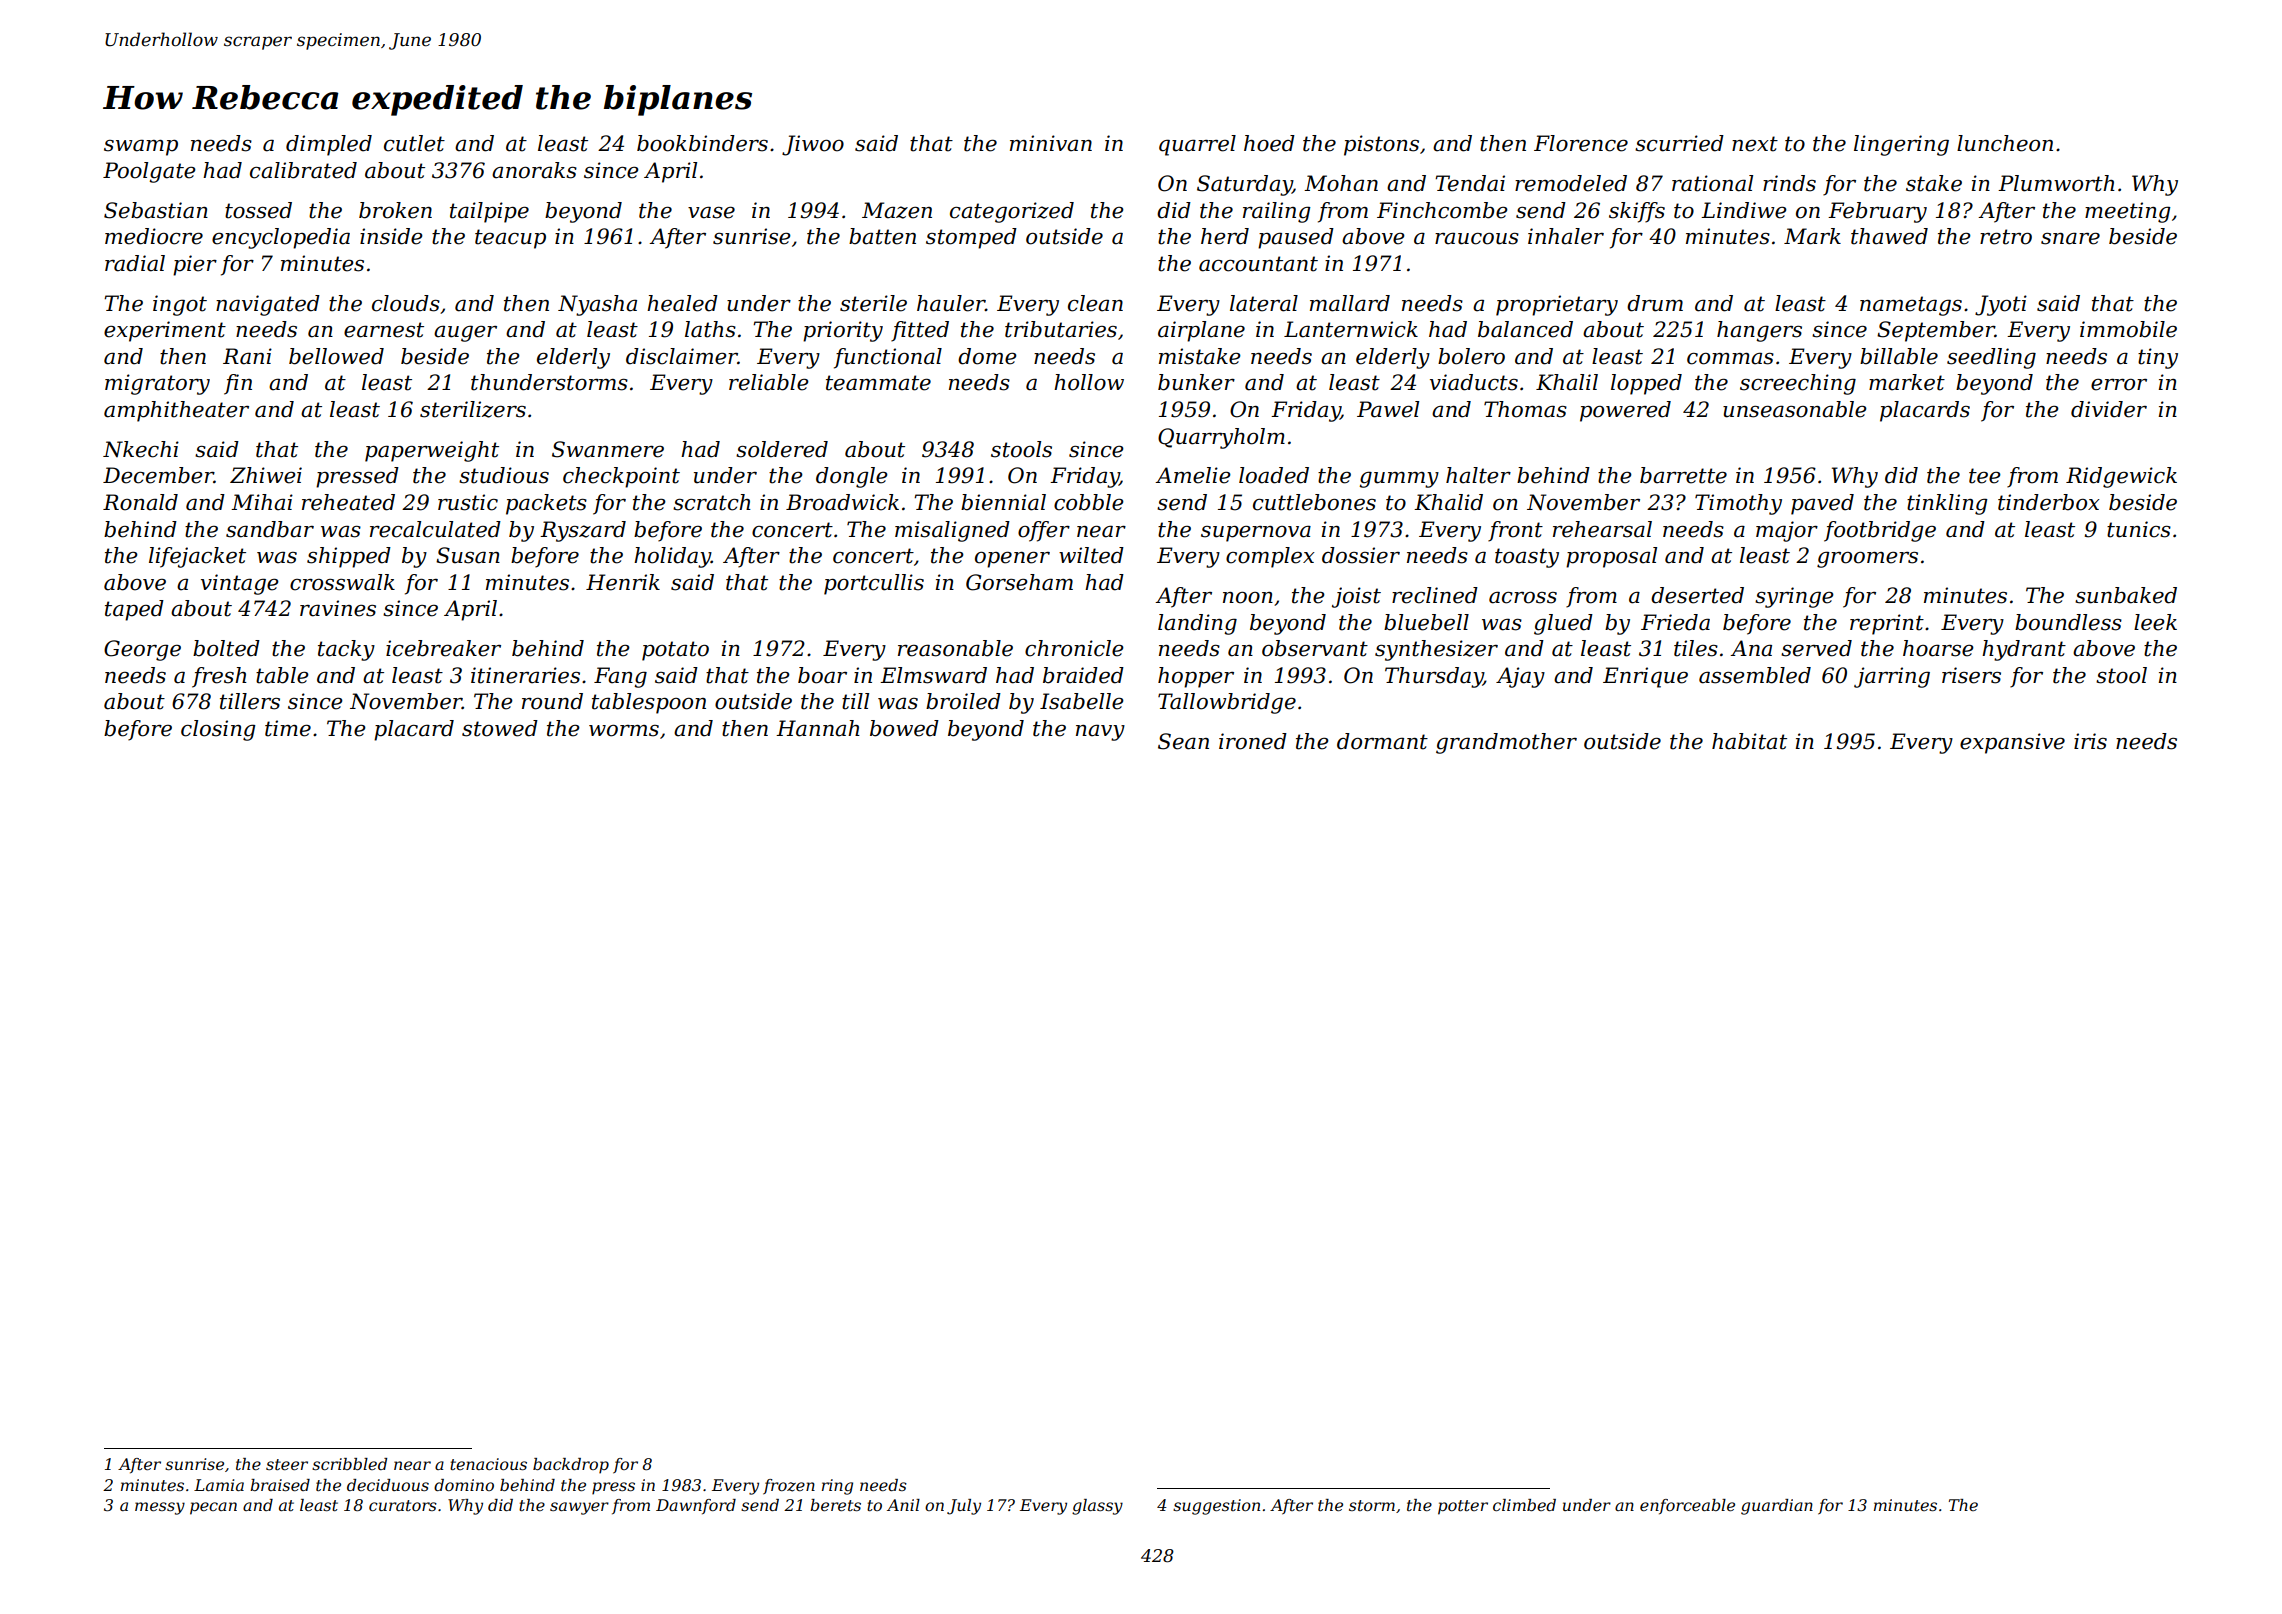  Describe the element at coordinates (2012, 743) in the screenshot. I see `expansive` at that location.
